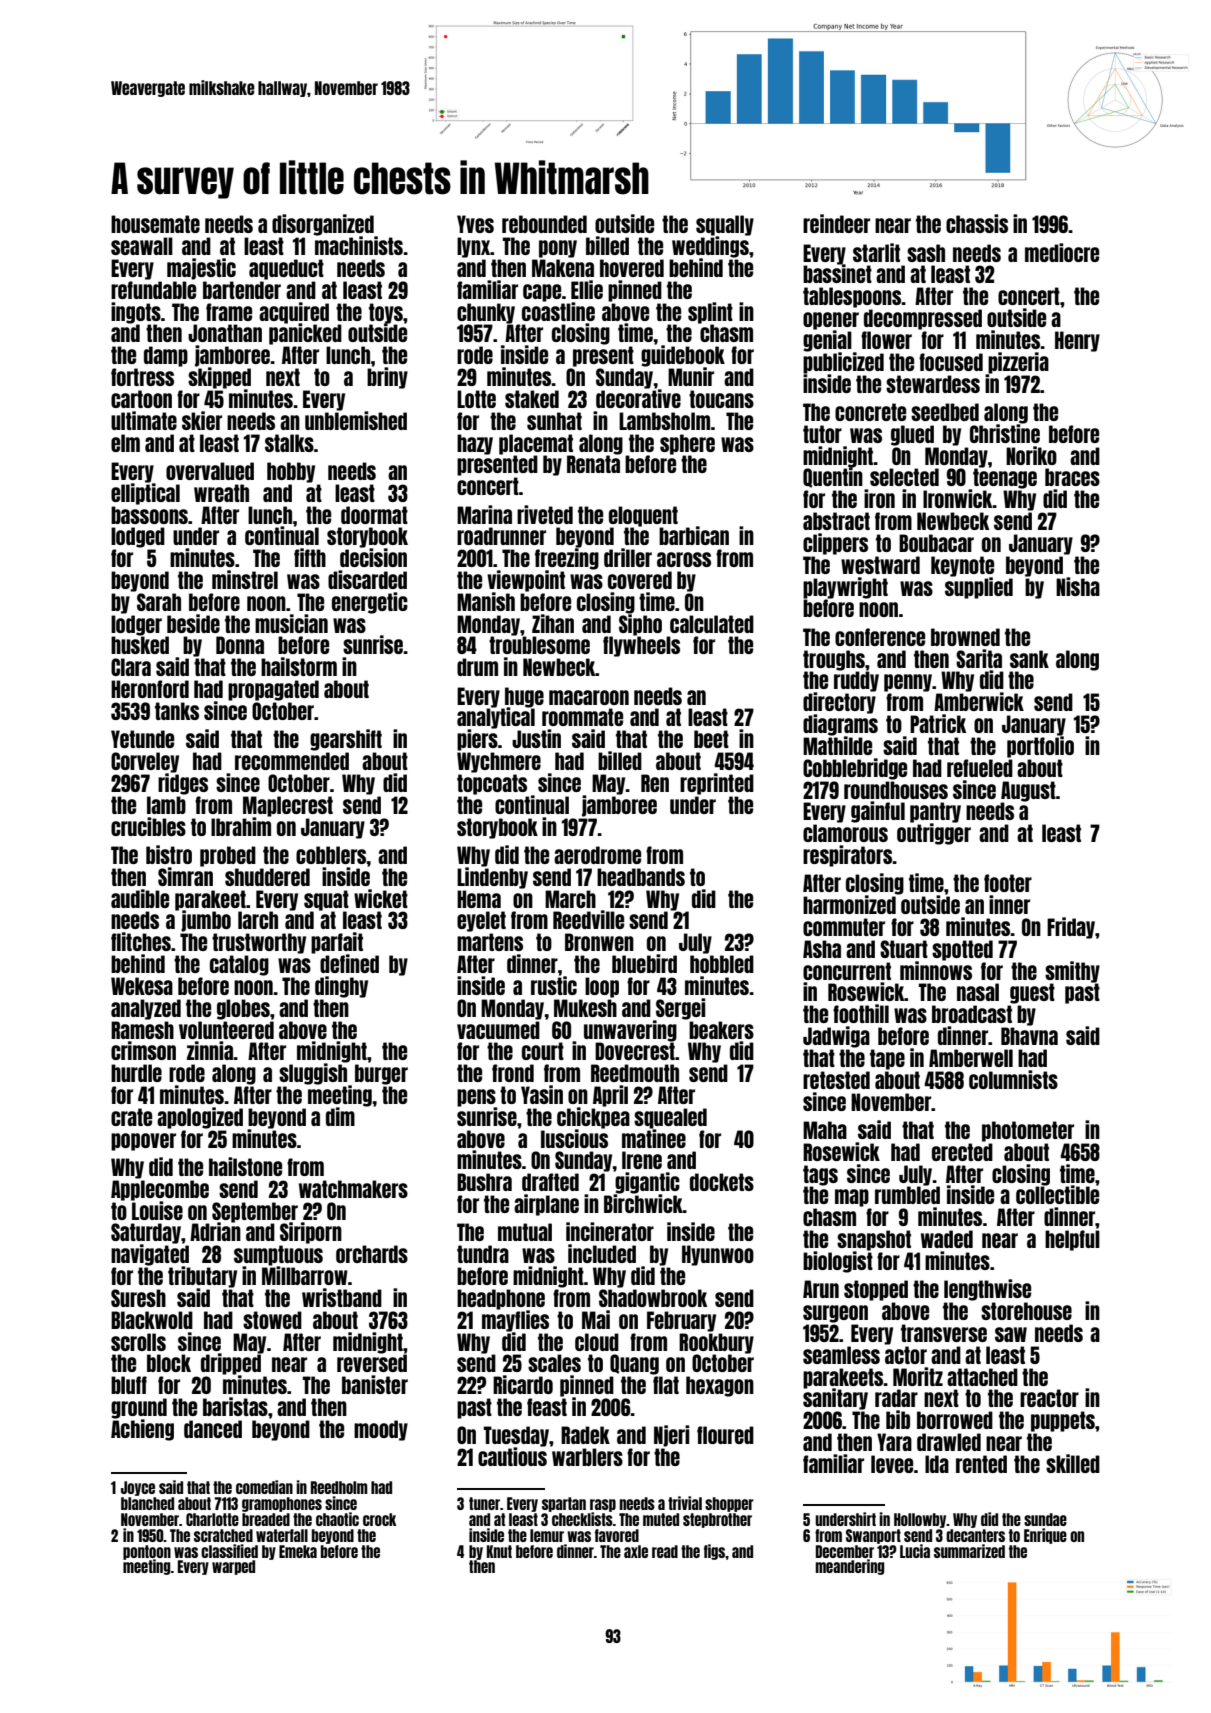  What do you see at coordinates (298, 1551) in the screenshot?
I see `Emeka` at bounding box center [298, 1551].
